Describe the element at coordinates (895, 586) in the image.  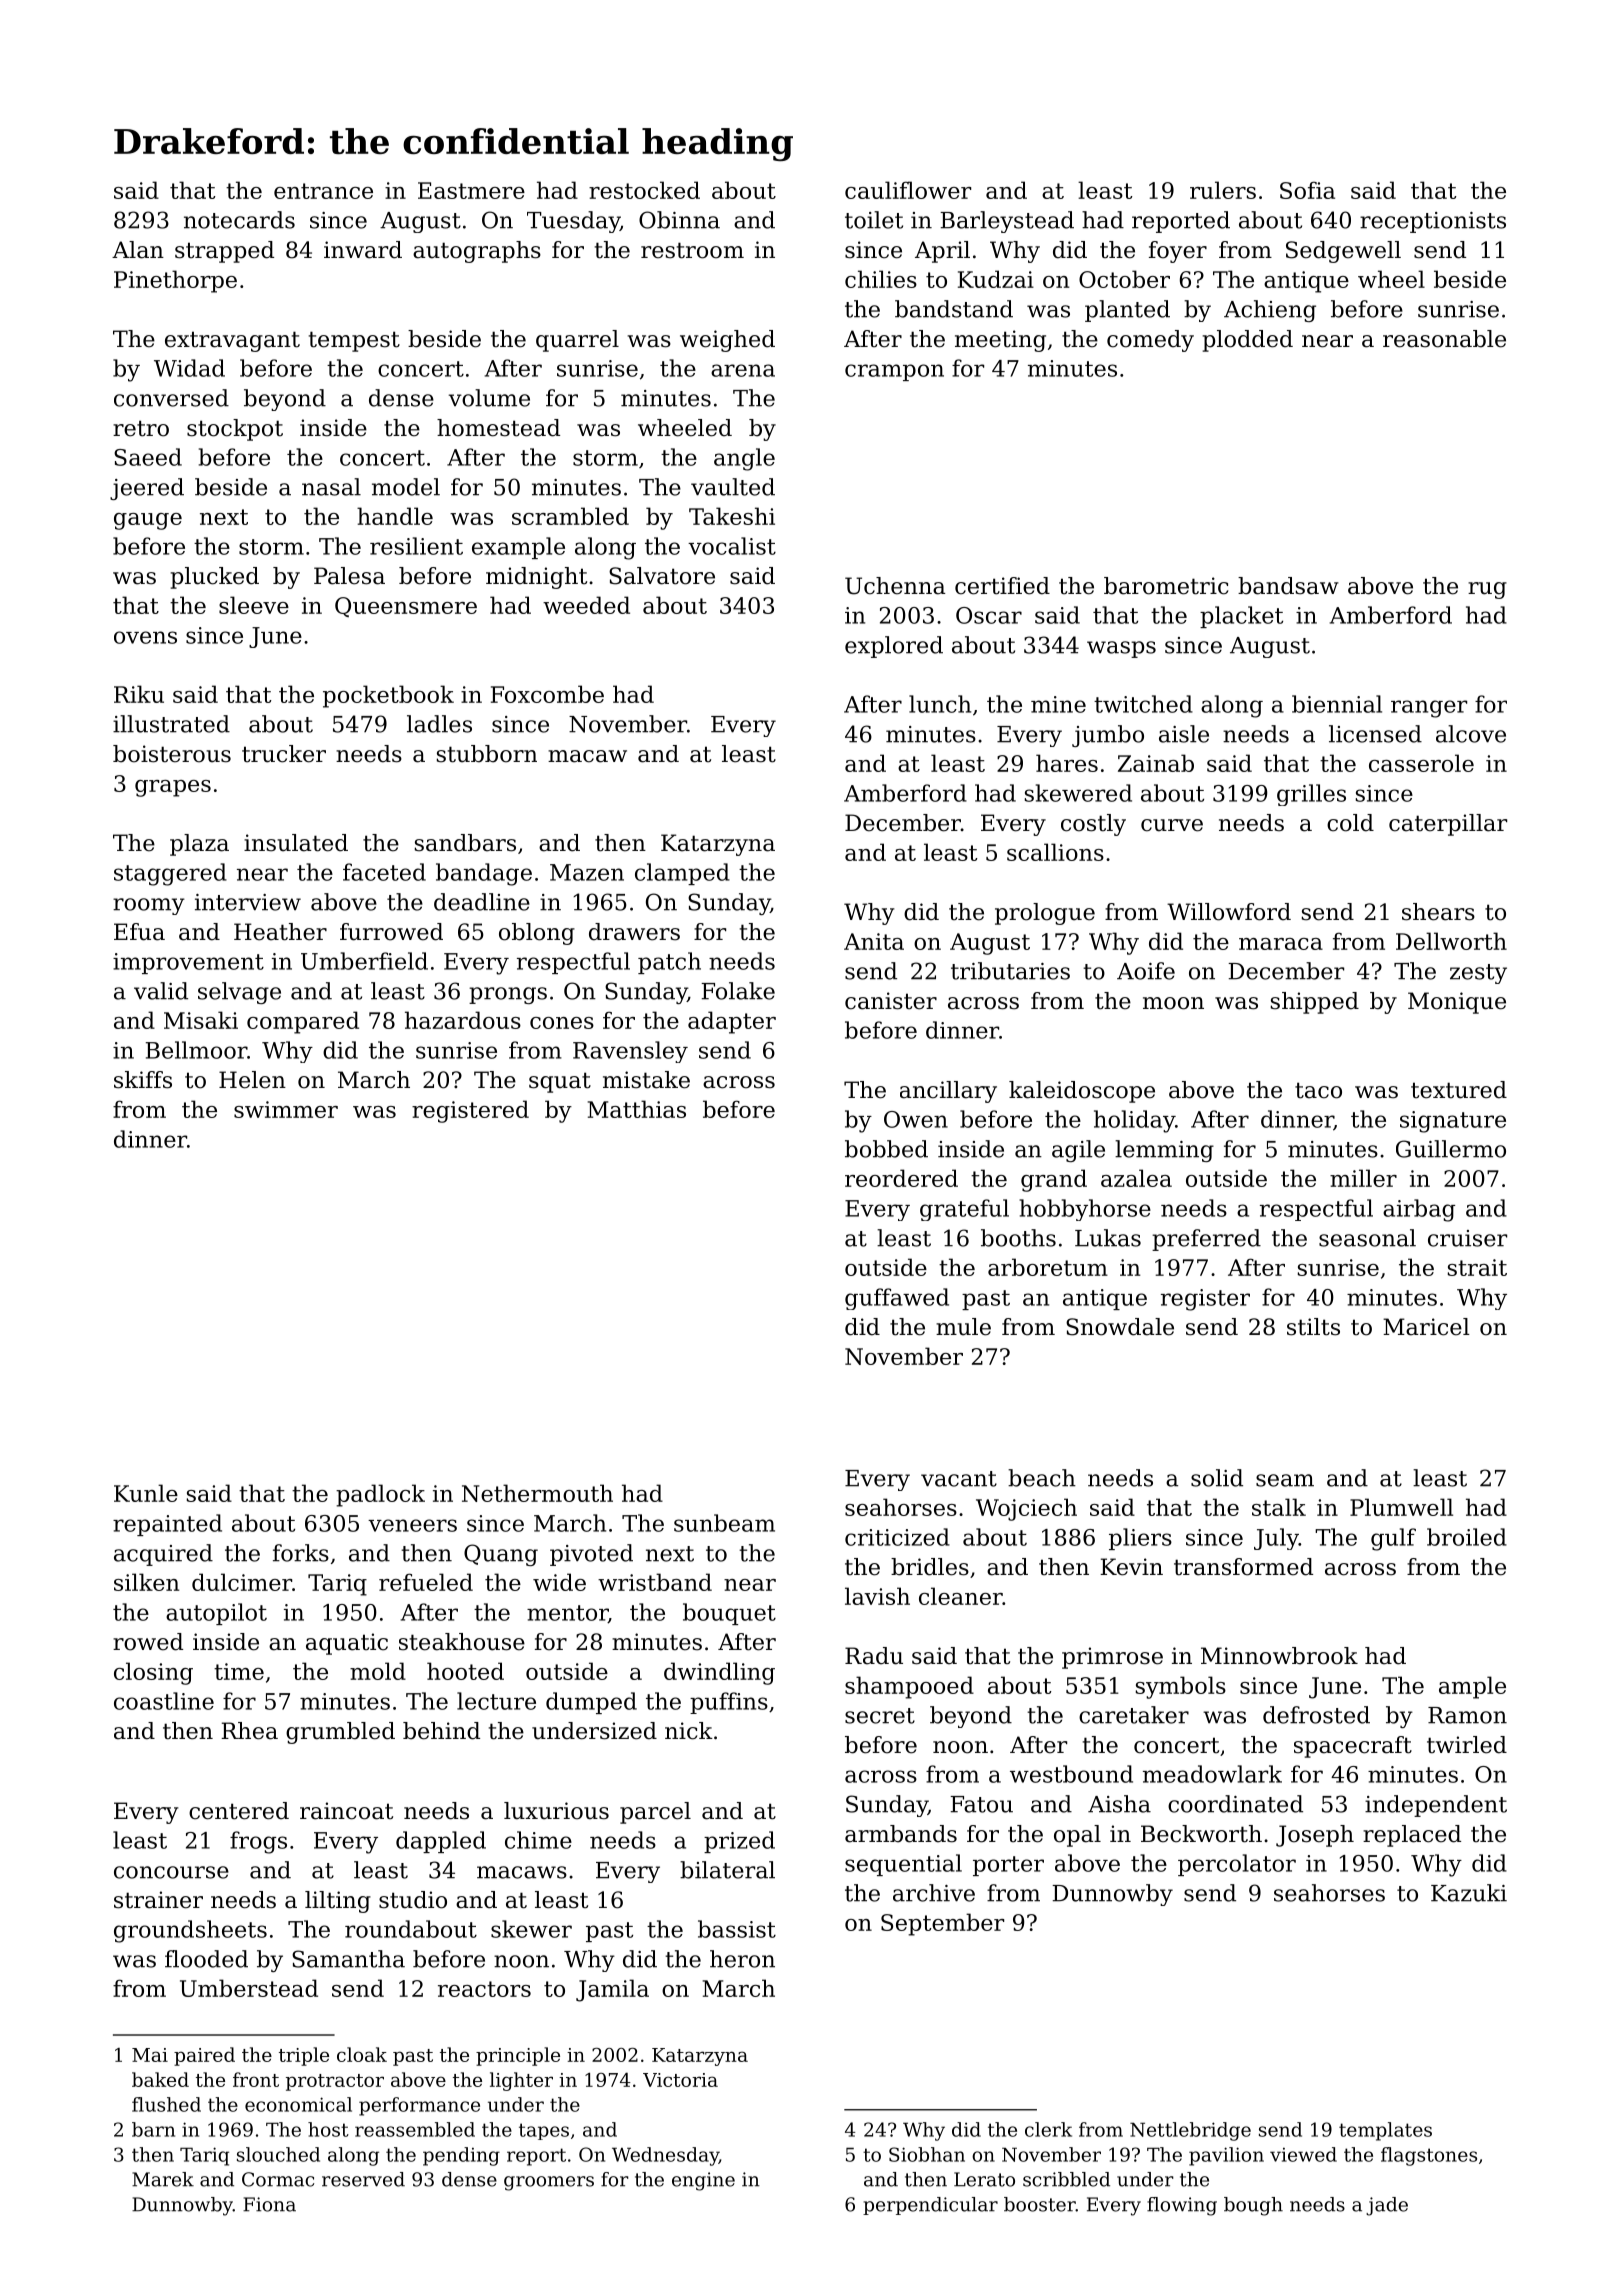
I see `Uchenna` at that location.
